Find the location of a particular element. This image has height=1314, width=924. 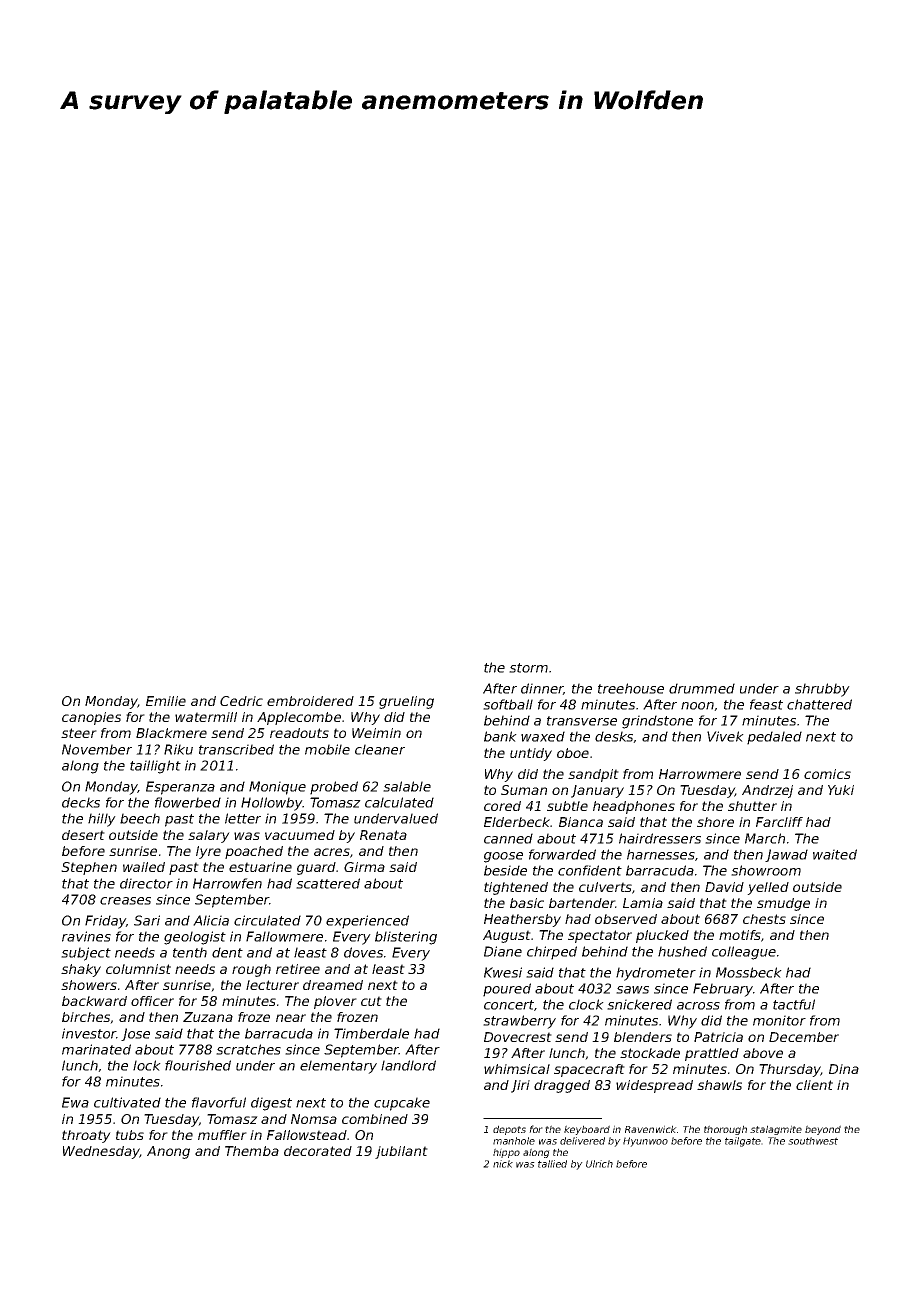

cored is located at coordinates (502, 806).
